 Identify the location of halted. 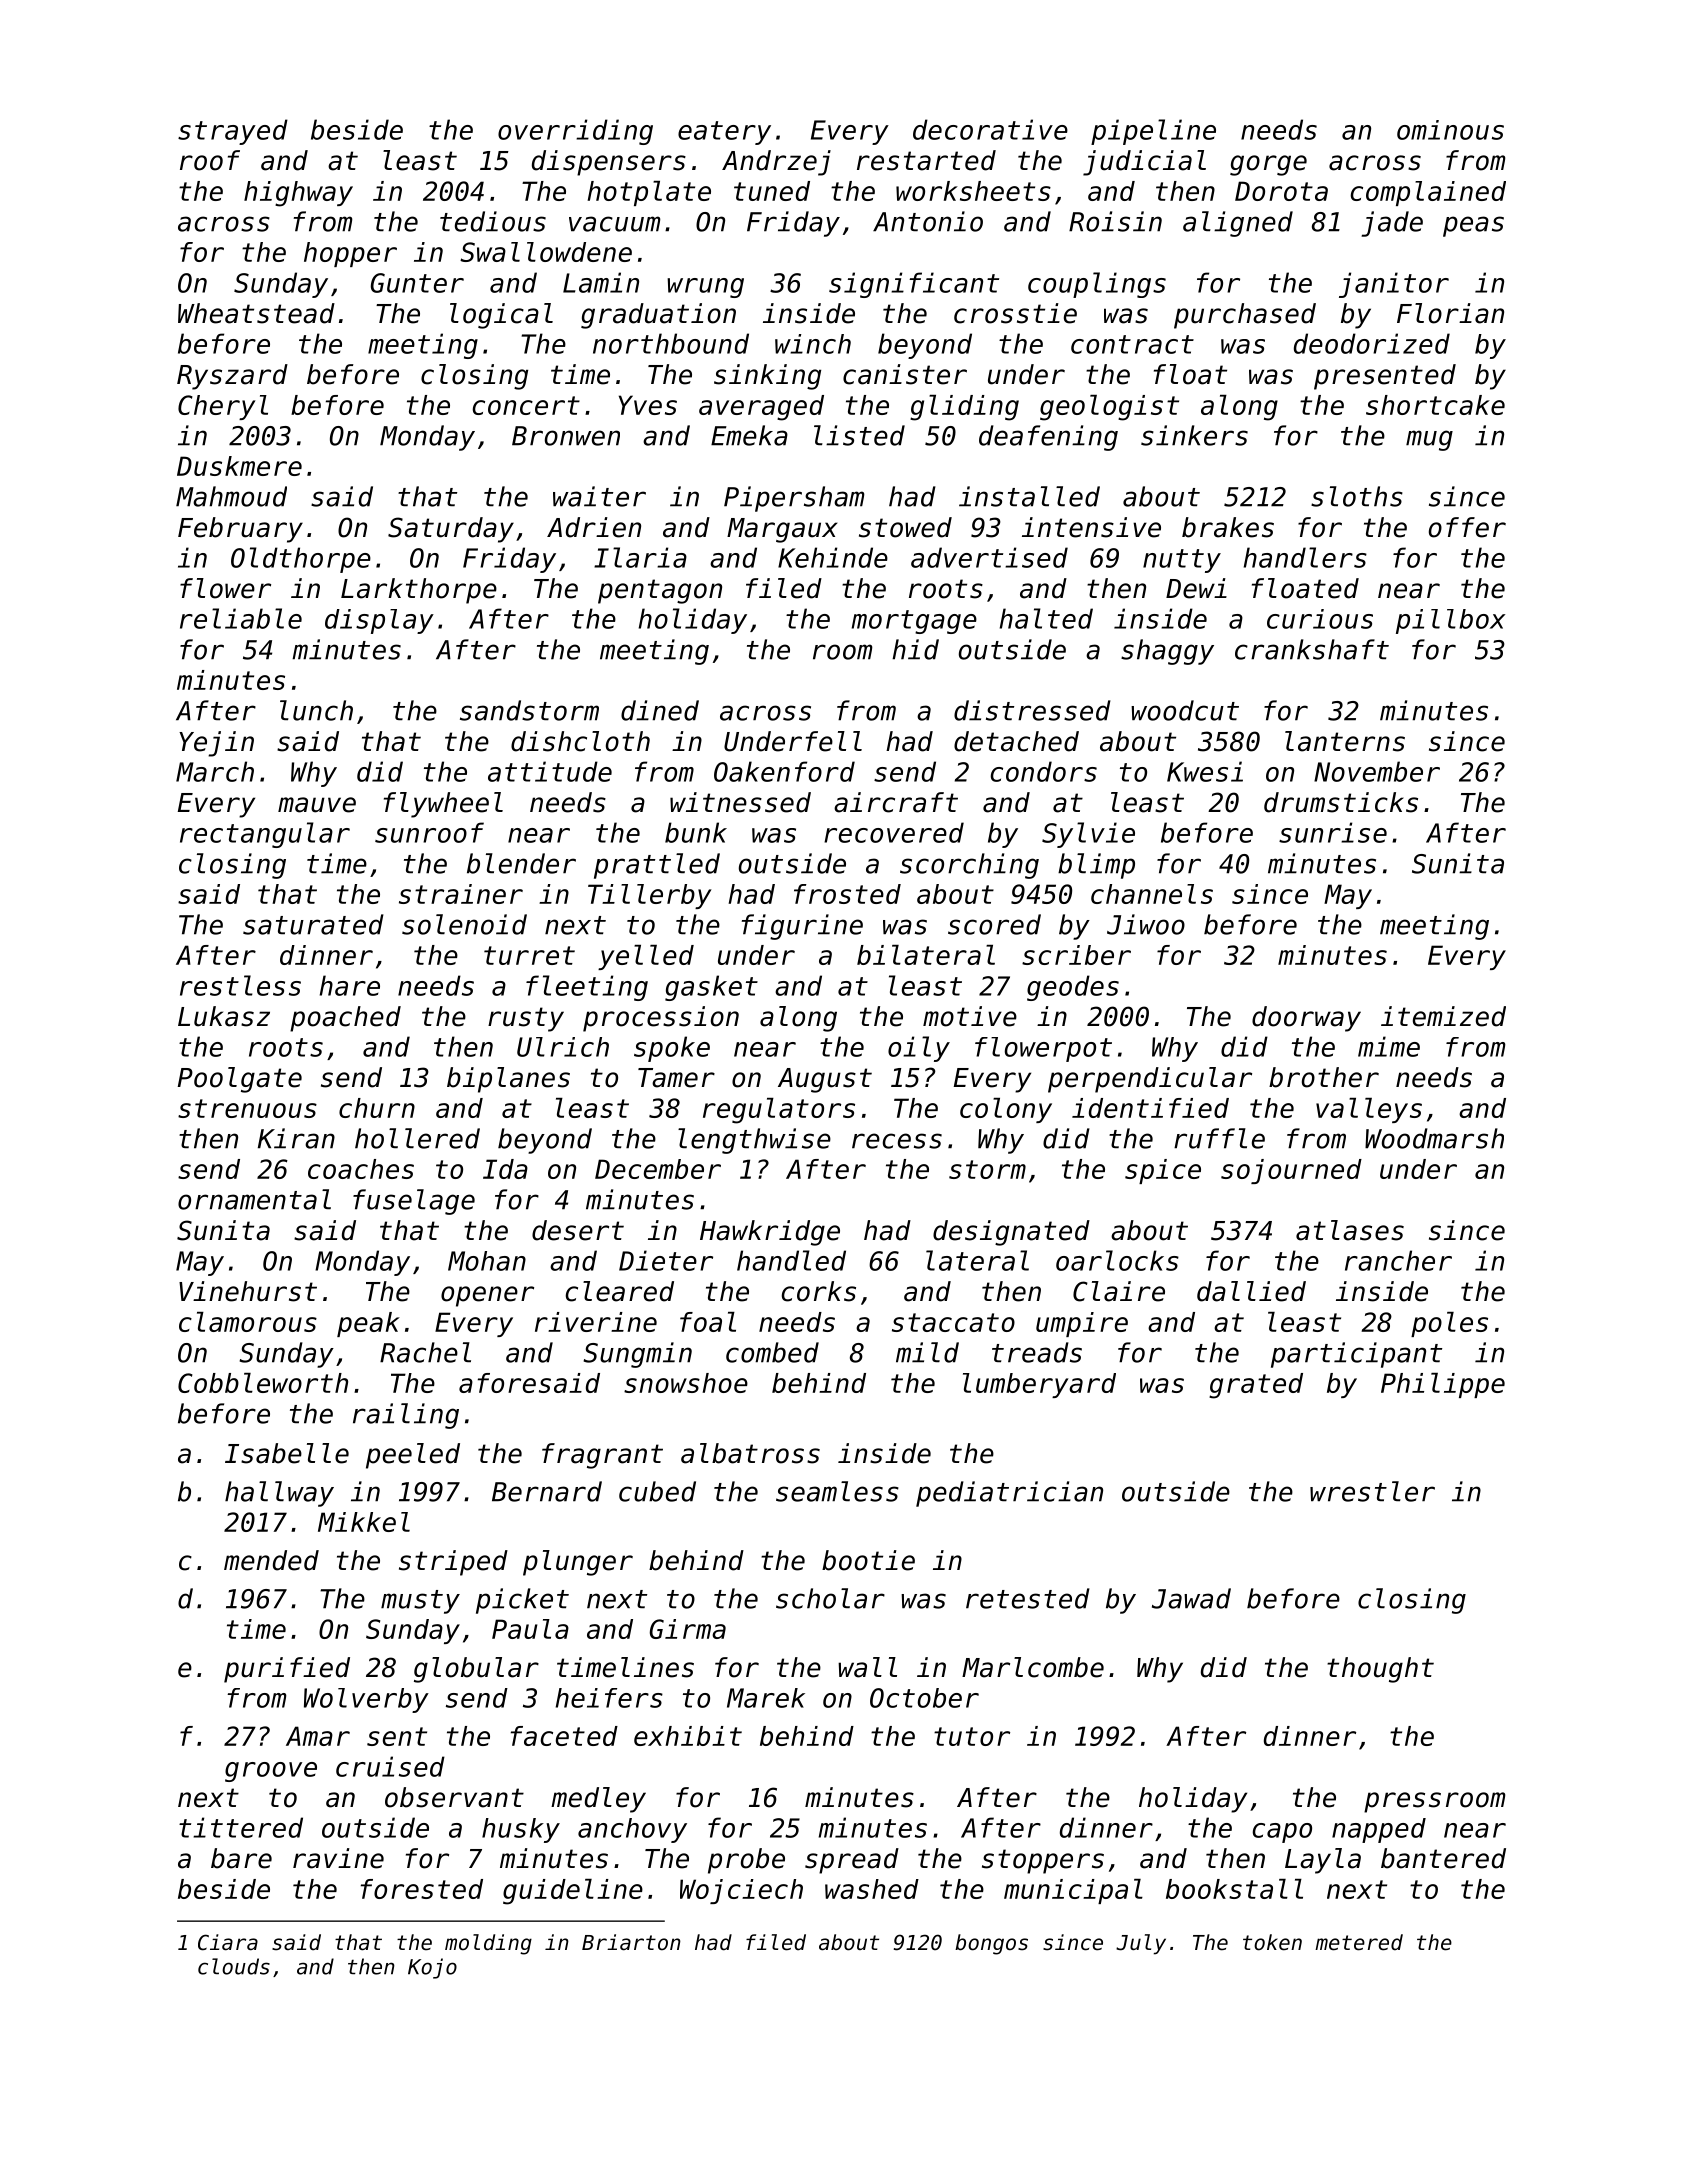
(1046, 618).
